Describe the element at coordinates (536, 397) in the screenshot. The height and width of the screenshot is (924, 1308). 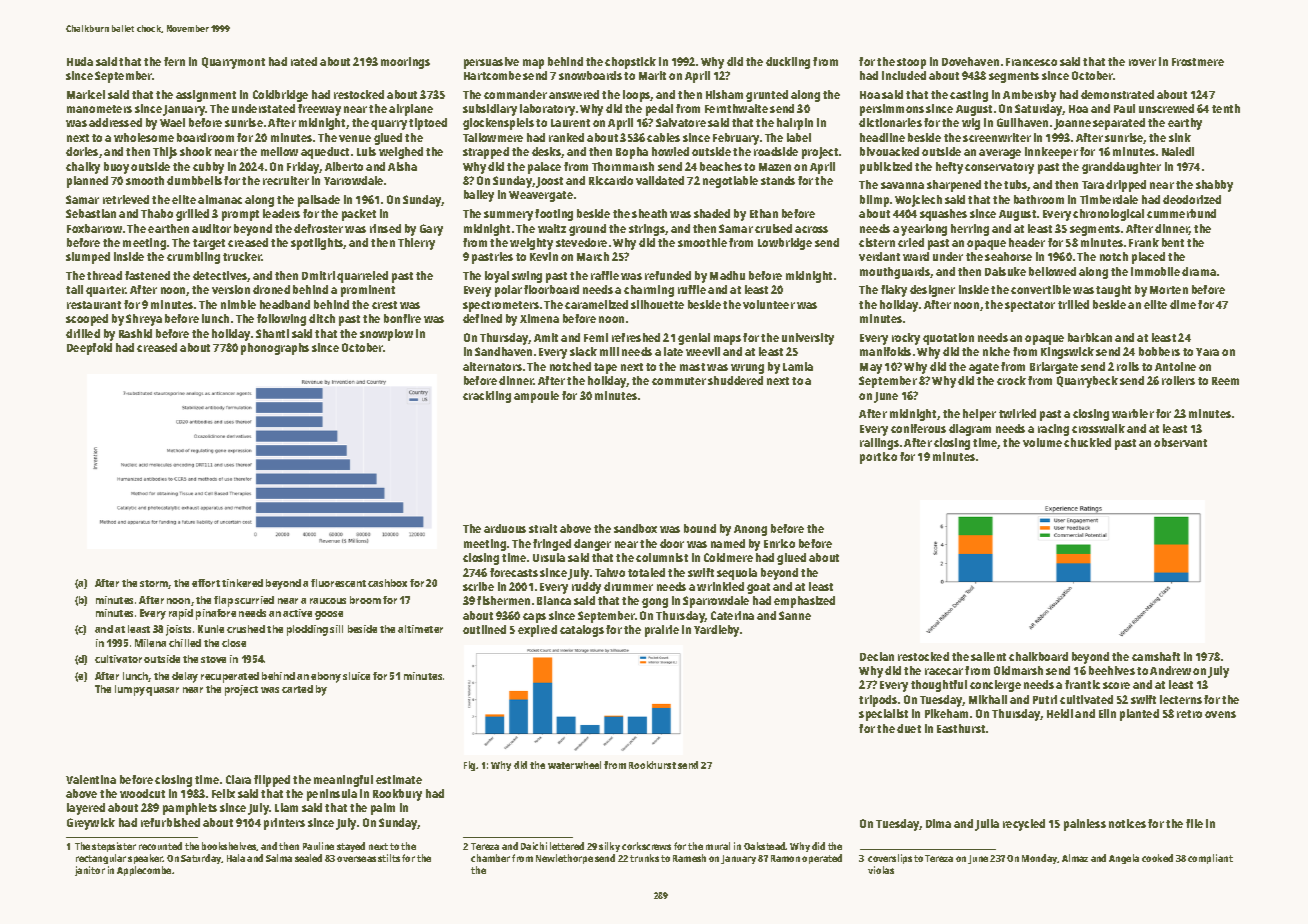
I see `ampoule` at that location.
